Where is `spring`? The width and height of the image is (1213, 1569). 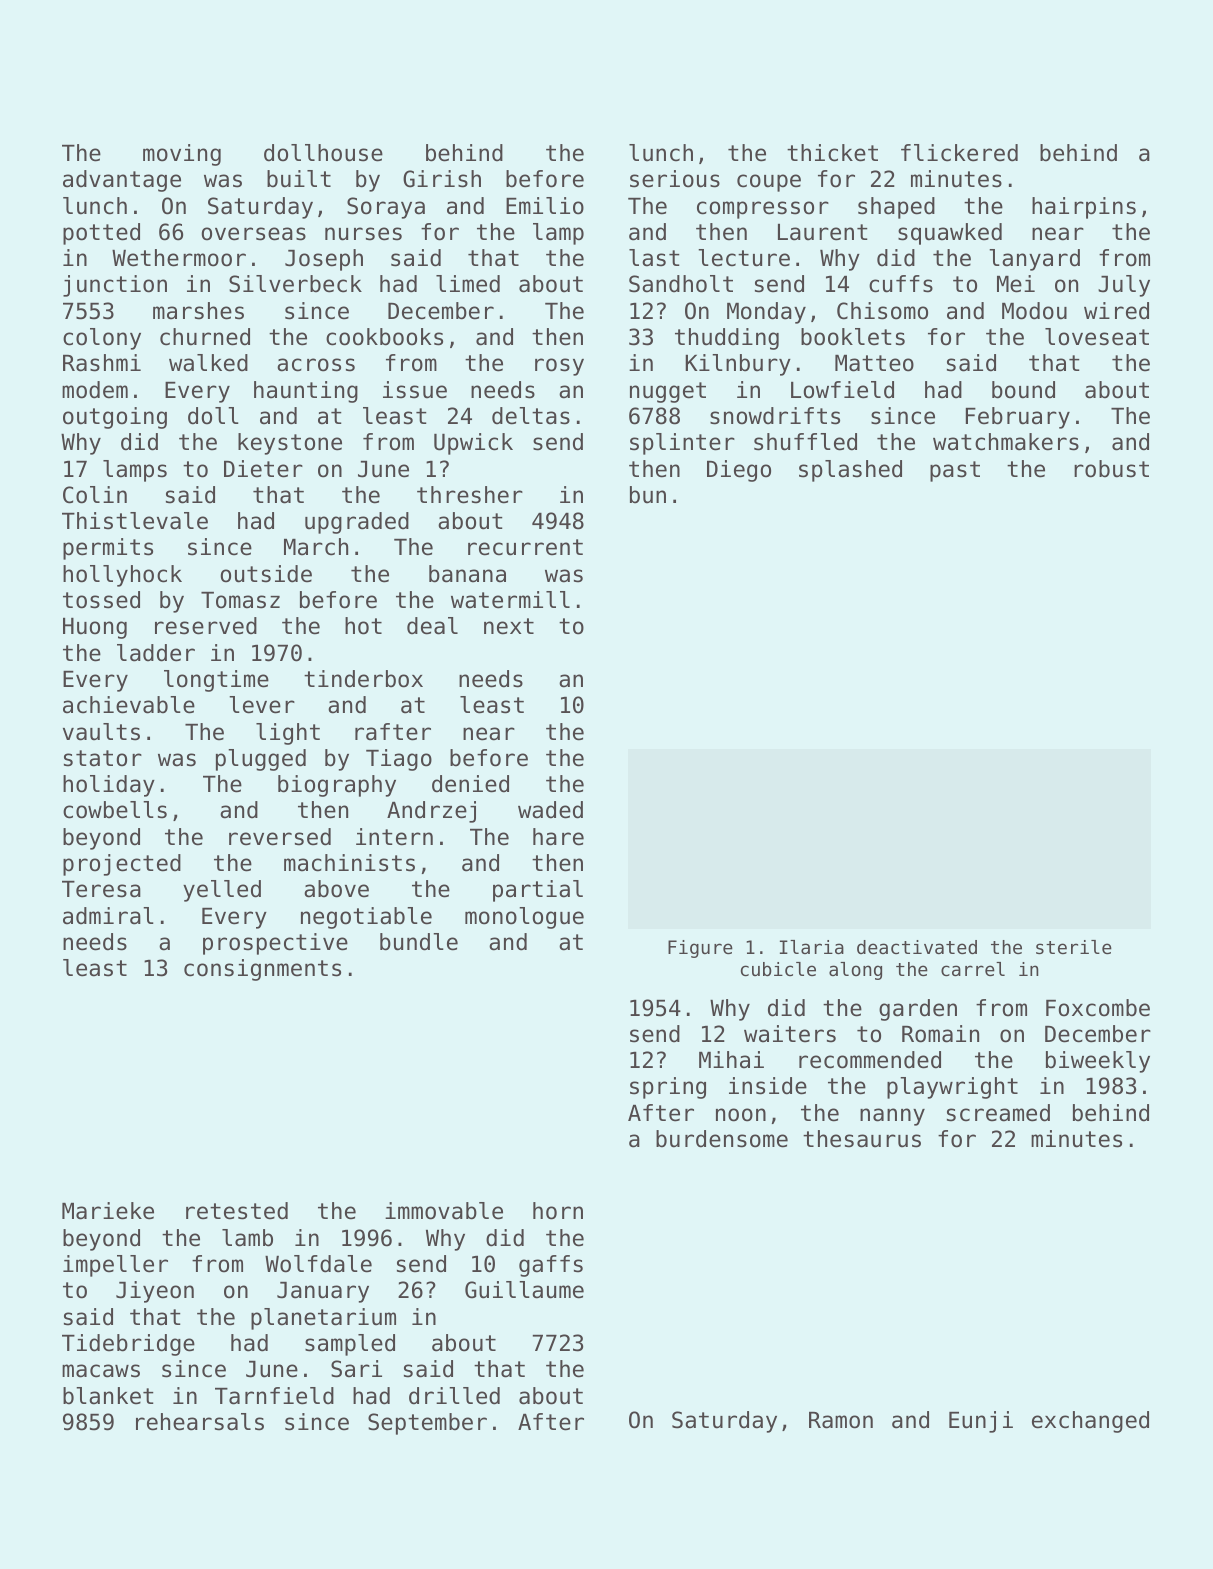
spring is located at coordinates (668, 1088).
